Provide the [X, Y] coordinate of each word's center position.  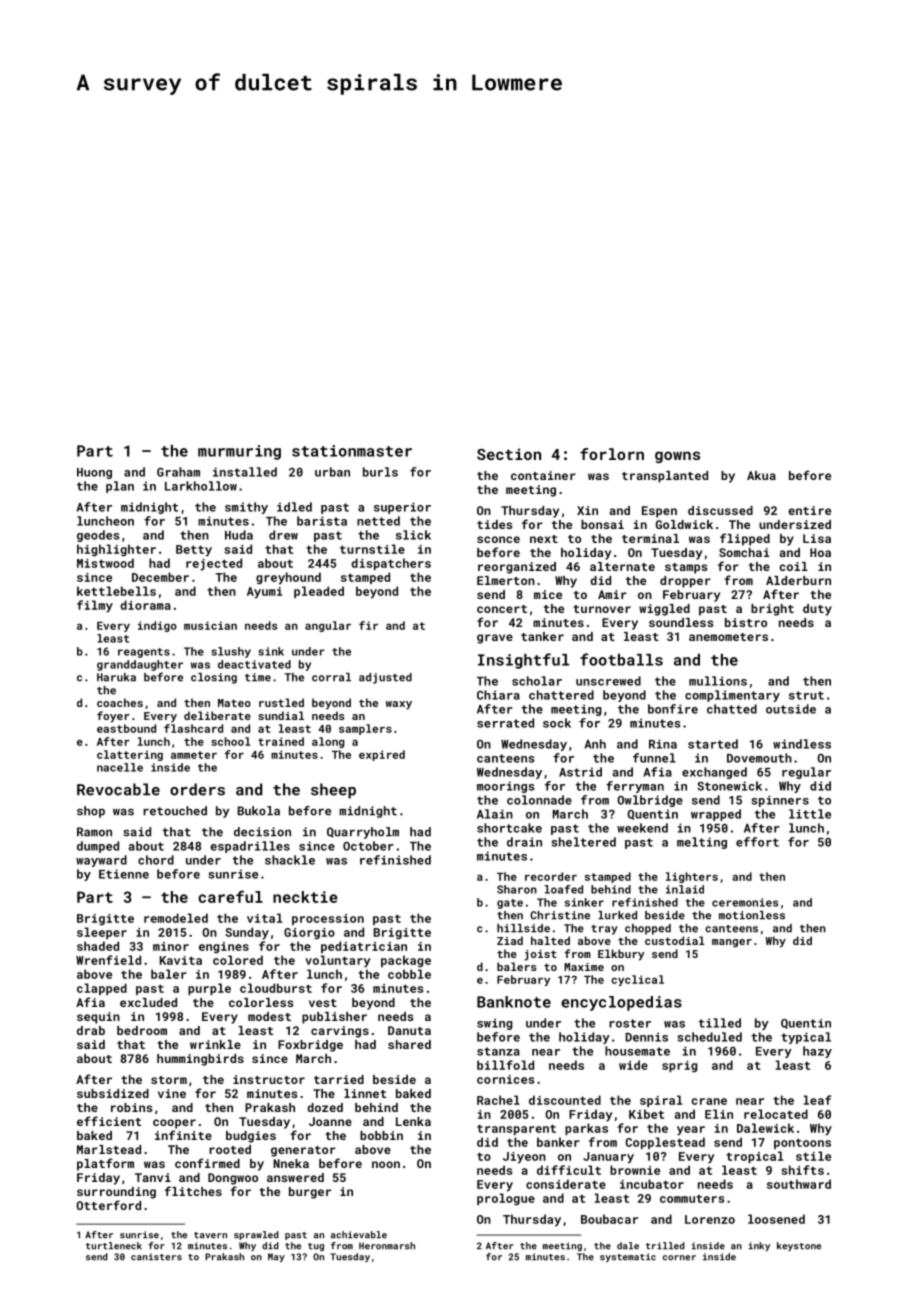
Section [509, 454]
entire [809, 510]
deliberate [217, 715]
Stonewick [729, 786]
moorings [506, 787]
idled [294, 507]
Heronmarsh [387, 1246]
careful [230, 896]
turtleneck [114, 1246]
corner [679, 1258]
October [368, 846]
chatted [732, 709]
